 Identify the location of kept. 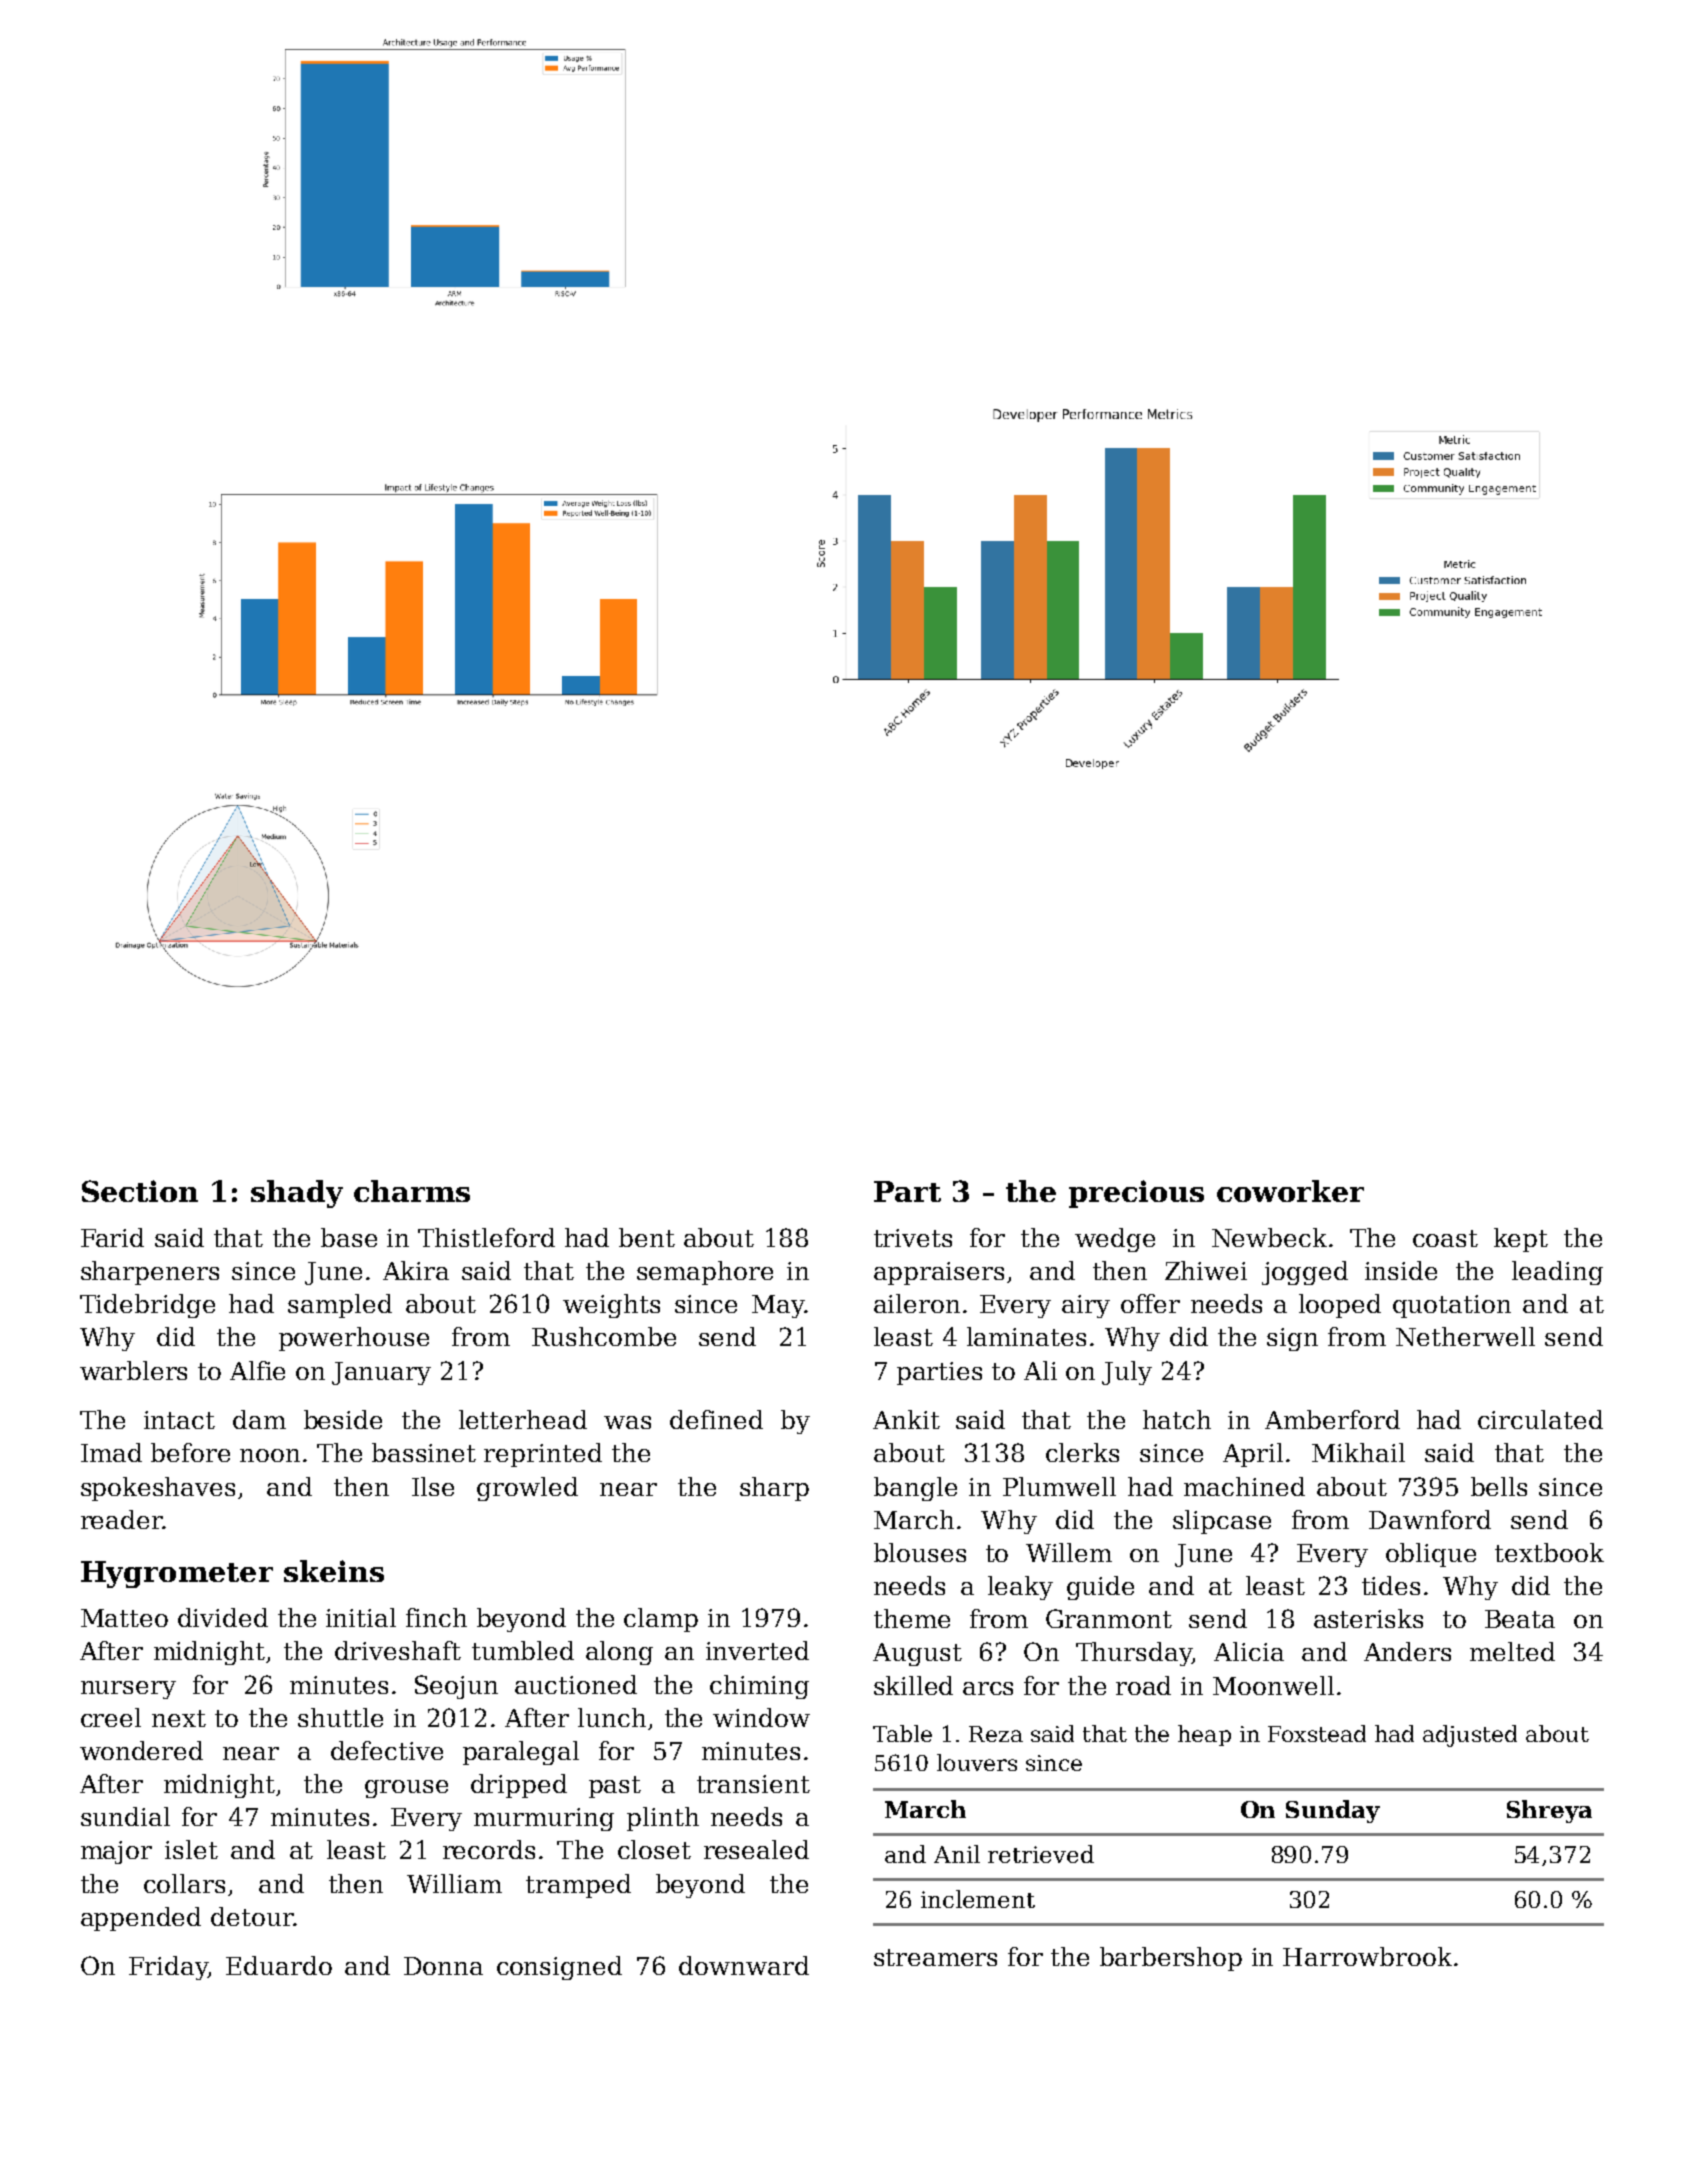
(1521, 1240).
